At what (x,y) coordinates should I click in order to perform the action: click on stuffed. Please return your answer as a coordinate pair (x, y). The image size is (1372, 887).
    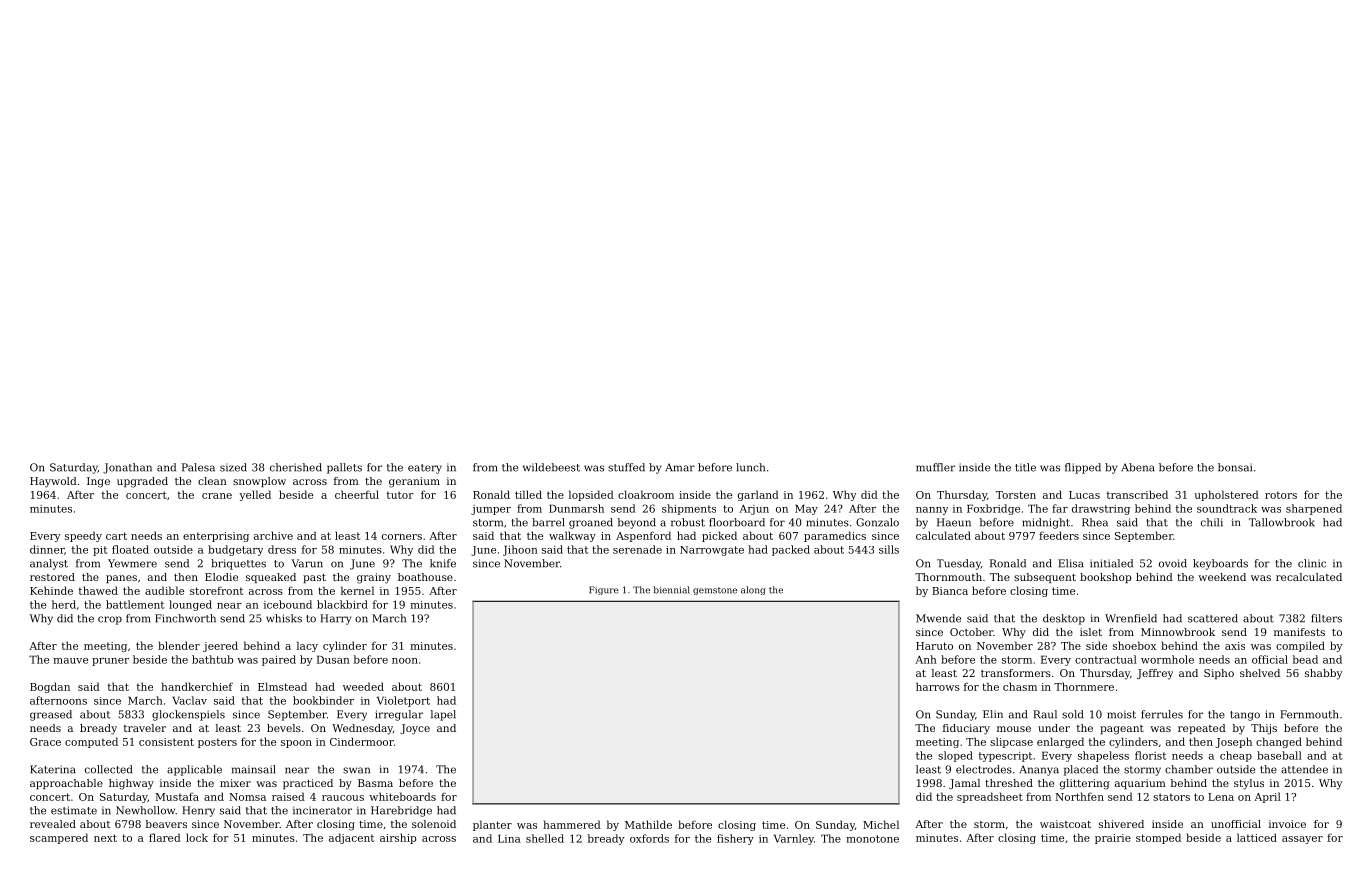
    Looking at the image, I should click on (626, 467).
